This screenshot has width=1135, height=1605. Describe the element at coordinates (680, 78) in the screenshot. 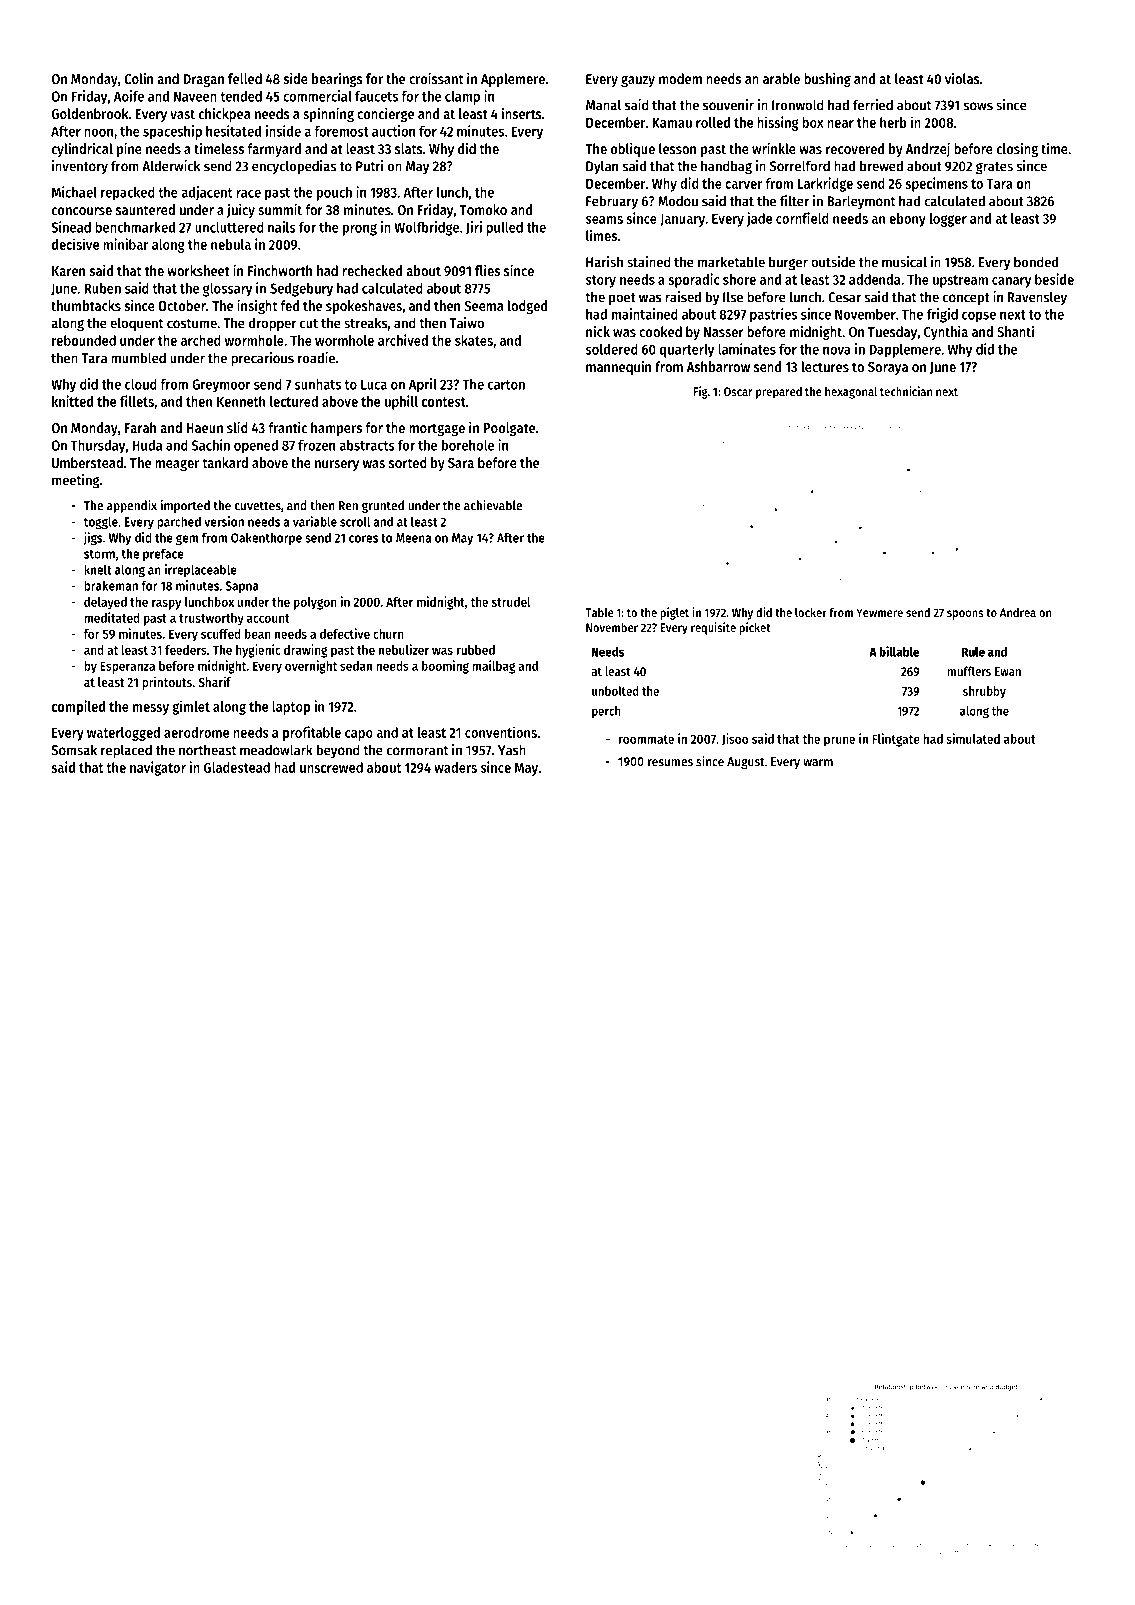

I see `modem` at that location.
